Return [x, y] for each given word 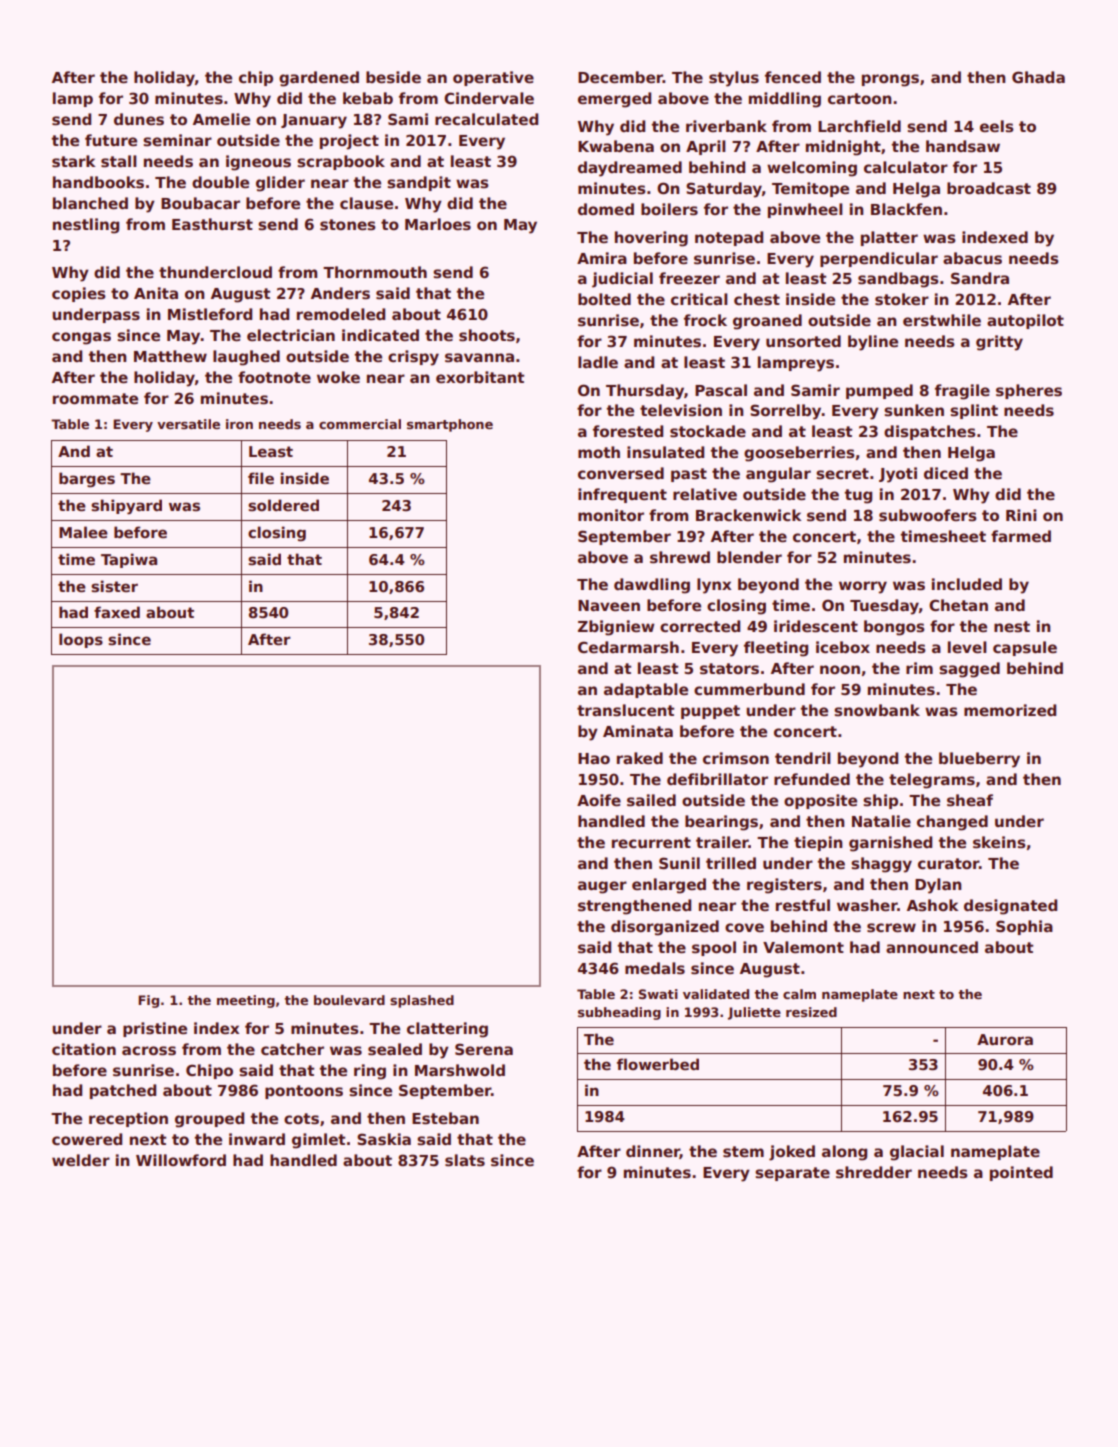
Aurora [1005, 1039]
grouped [209, 1120]
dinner [653, 1152]
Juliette [754, 1013]
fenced [793, 77]
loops [81, 640]
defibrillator [717, 779]
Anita [156, 293]
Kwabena [616, 146]
